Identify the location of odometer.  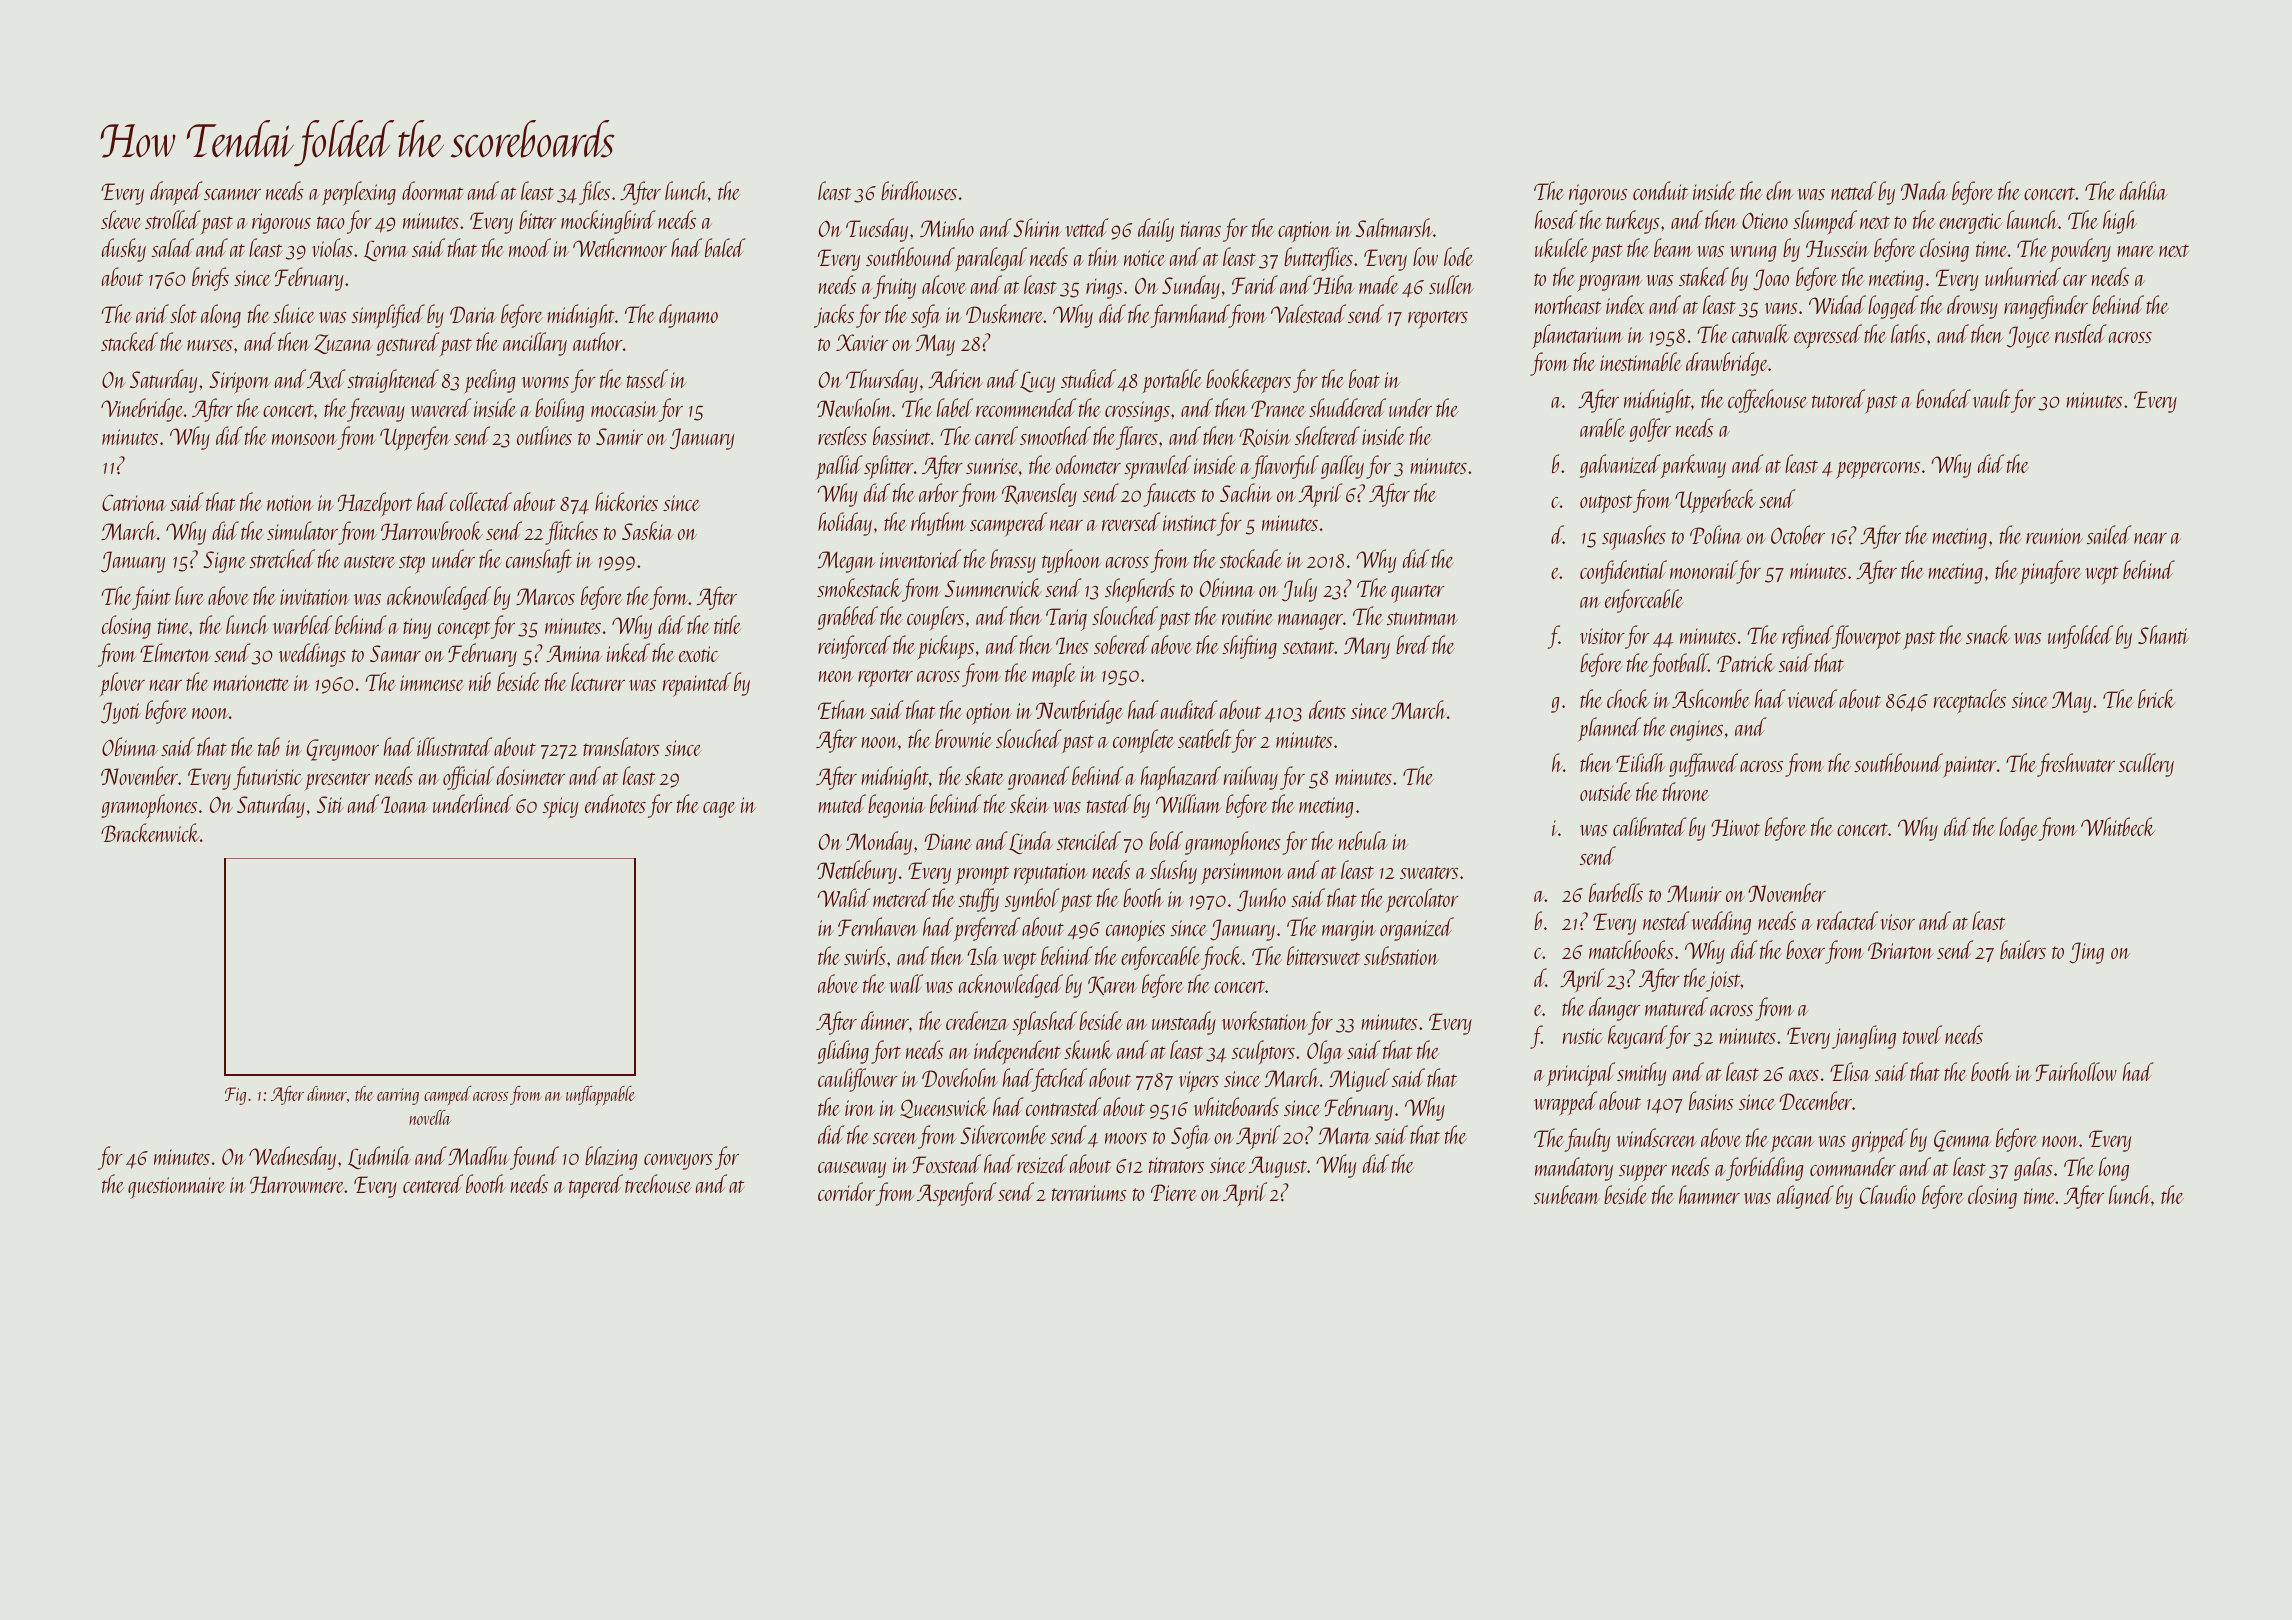
(1088, 464).
